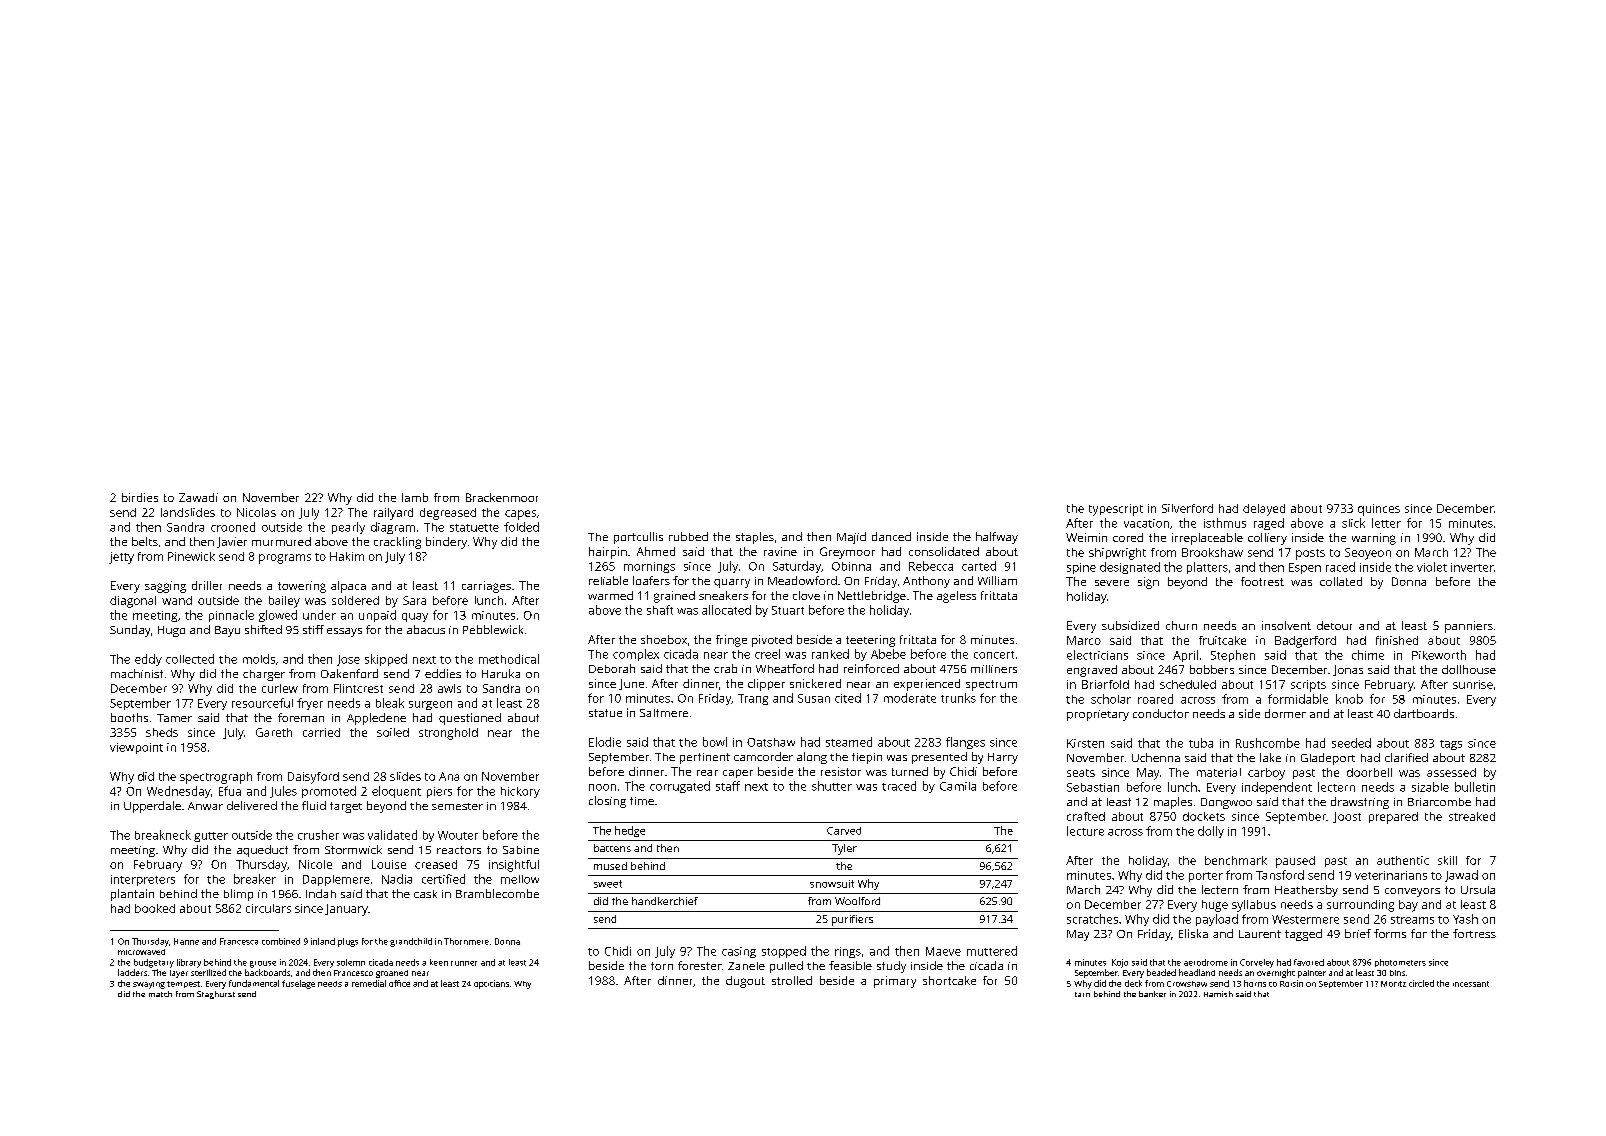 The width and height of the document is (1606, 1136). What do you see at coordinates (1264, 510) in the document?
I see `delayed` at bounding box center [1264, 510].
